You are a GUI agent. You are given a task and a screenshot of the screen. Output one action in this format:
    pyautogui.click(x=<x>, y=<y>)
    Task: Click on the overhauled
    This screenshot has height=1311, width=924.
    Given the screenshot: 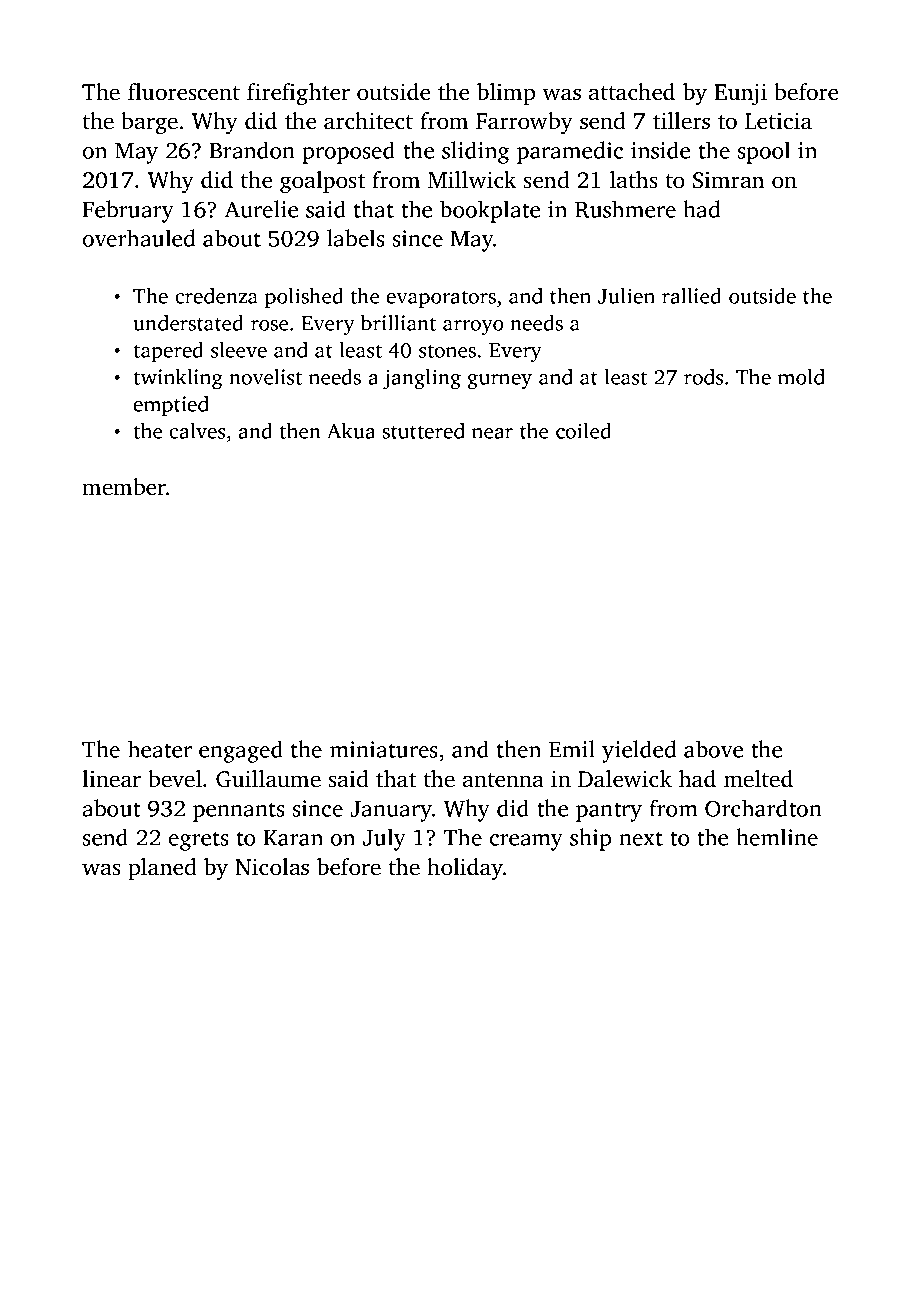 What is the action you would take?
    pyautogui.click(x=139, y=238)
